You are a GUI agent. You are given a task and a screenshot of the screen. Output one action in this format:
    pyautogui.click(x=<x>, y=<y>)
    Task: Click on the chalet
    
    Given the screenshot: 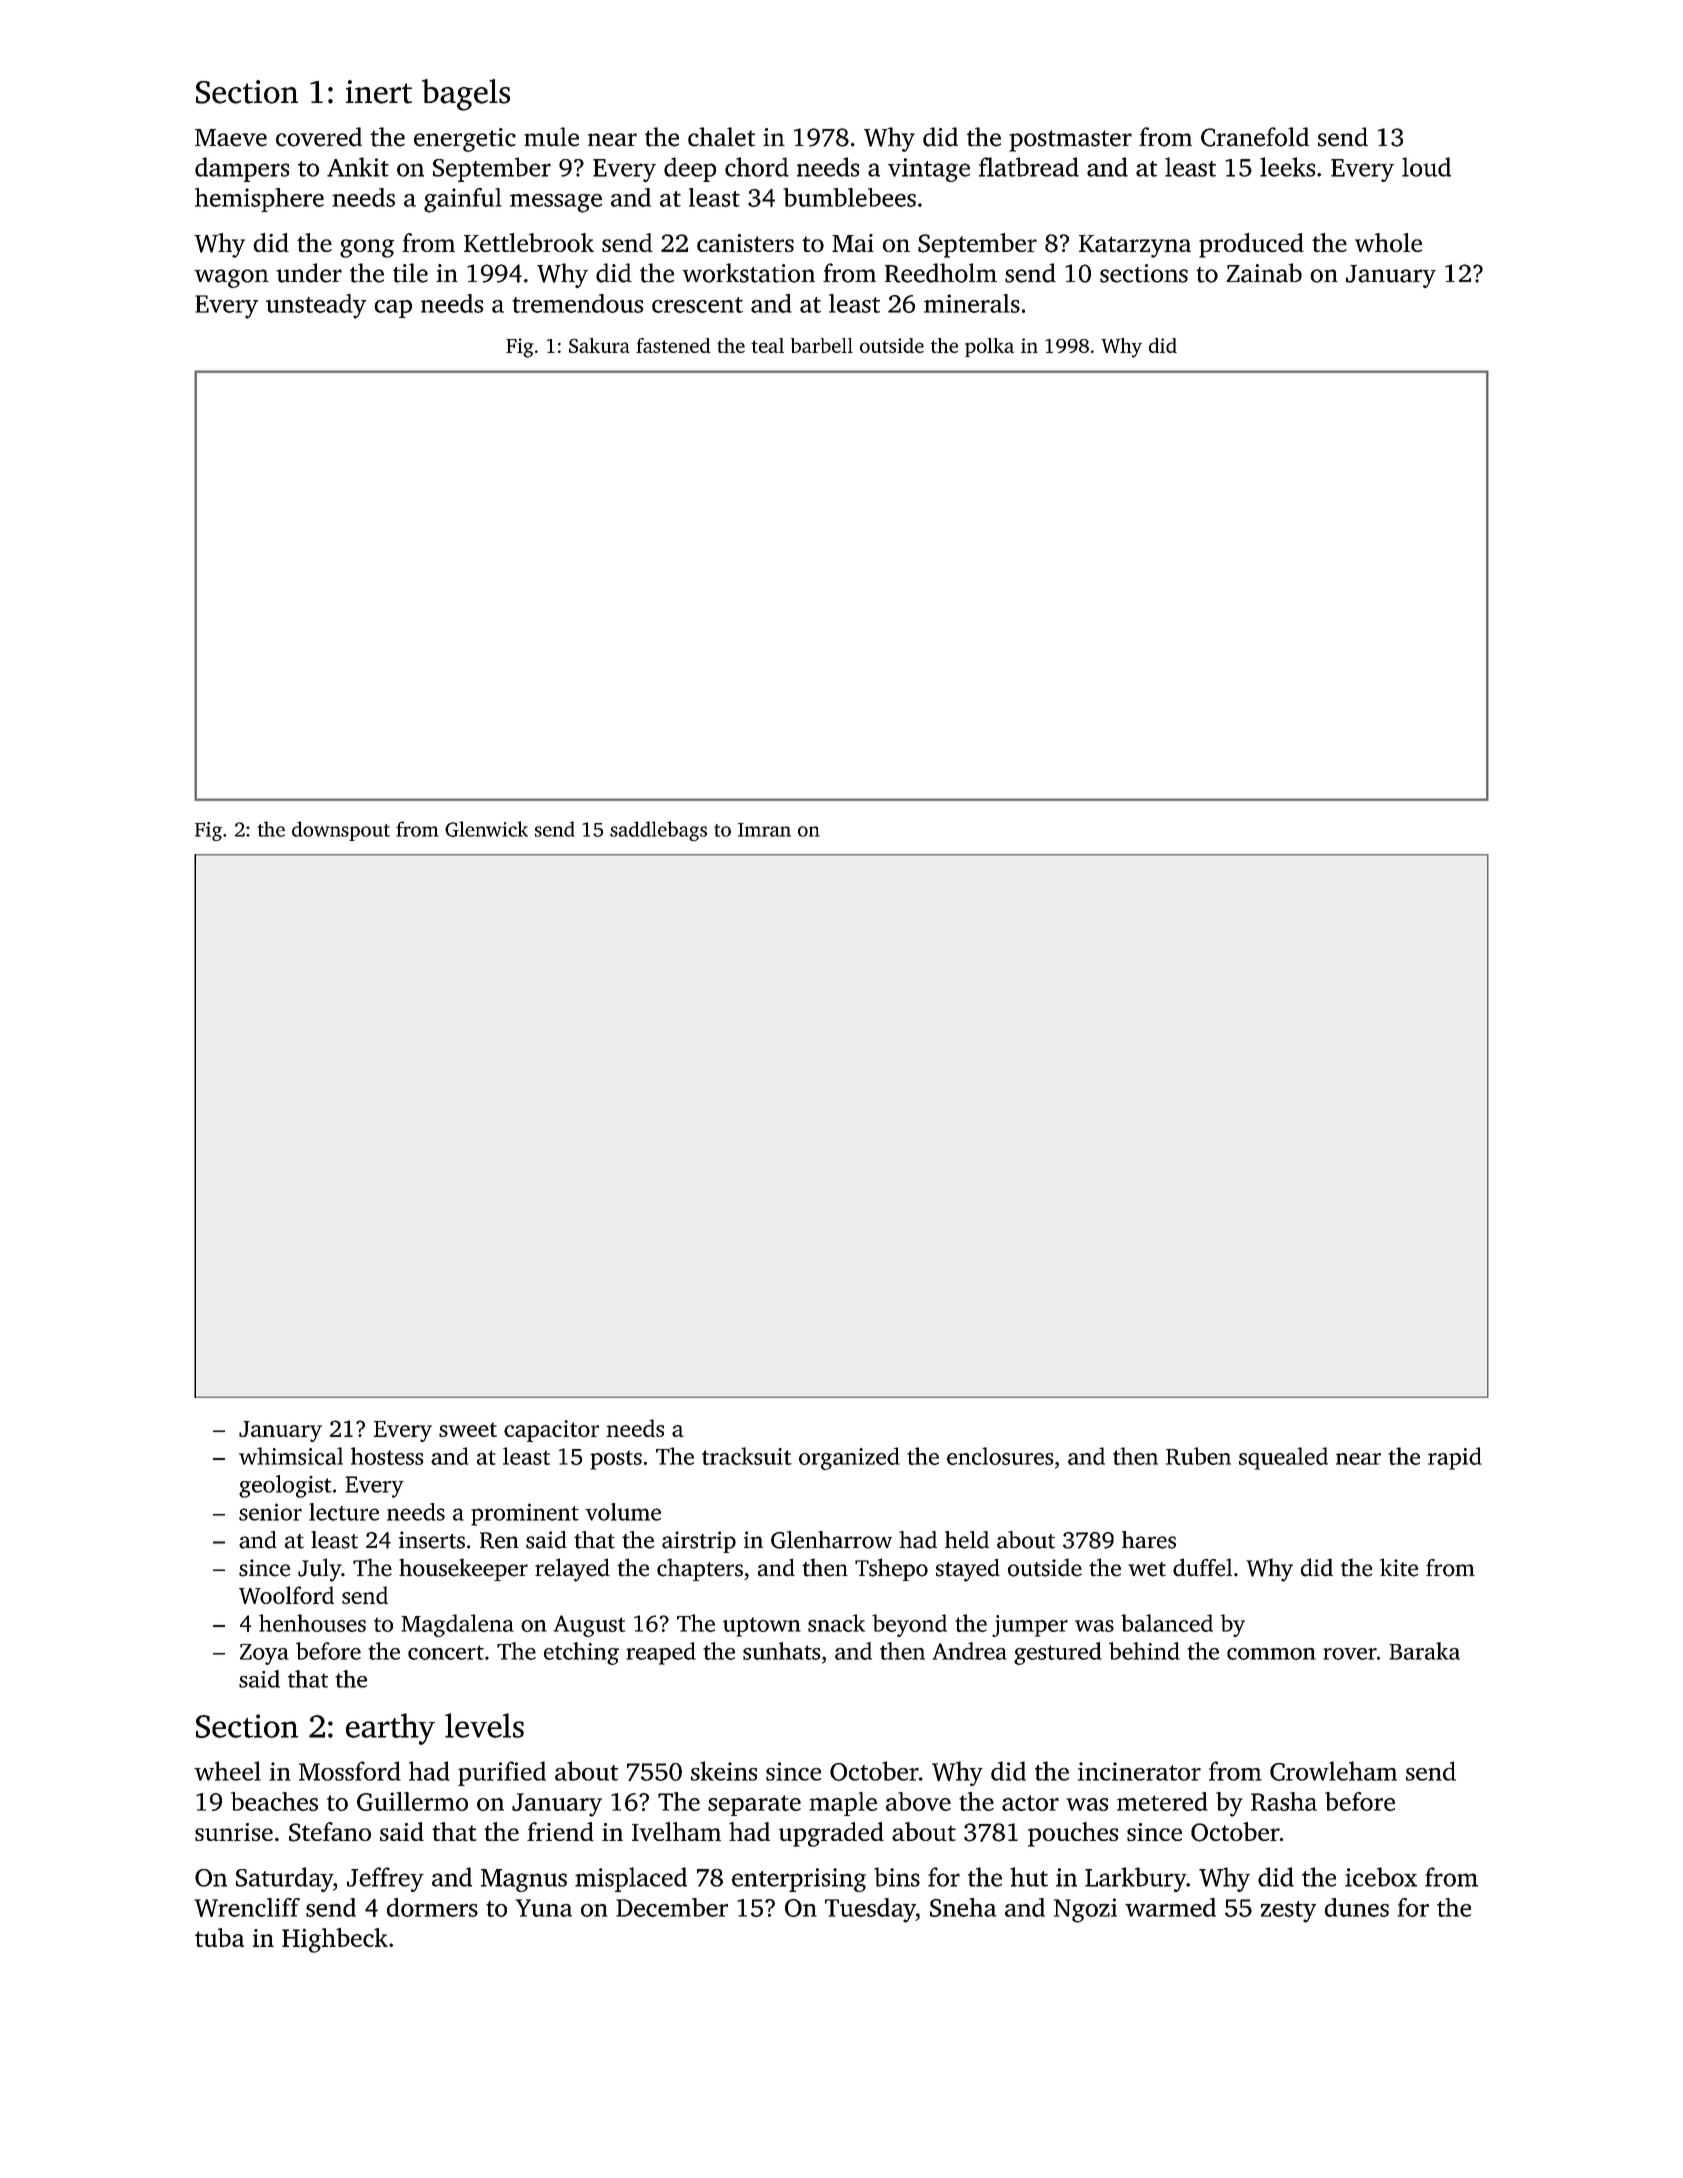 What is the action you would take?
    pyautogui.click(x=721, y=137)
